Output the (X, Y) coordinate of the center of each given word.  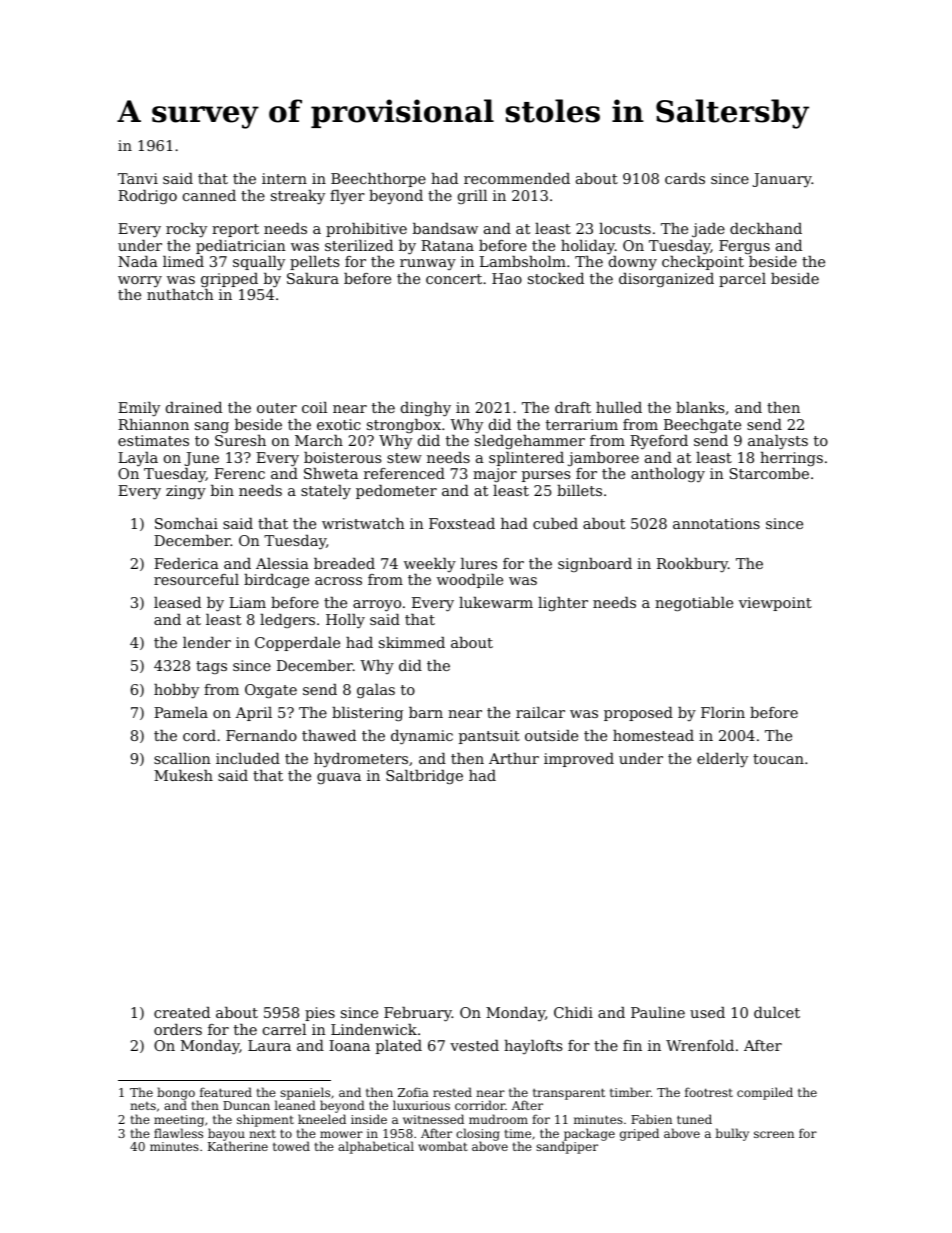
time (518, 1133)
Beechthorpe (378, 180)
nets (143, 1106)
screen (774, 1134)
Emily (139, 409)
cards (685, 178)
